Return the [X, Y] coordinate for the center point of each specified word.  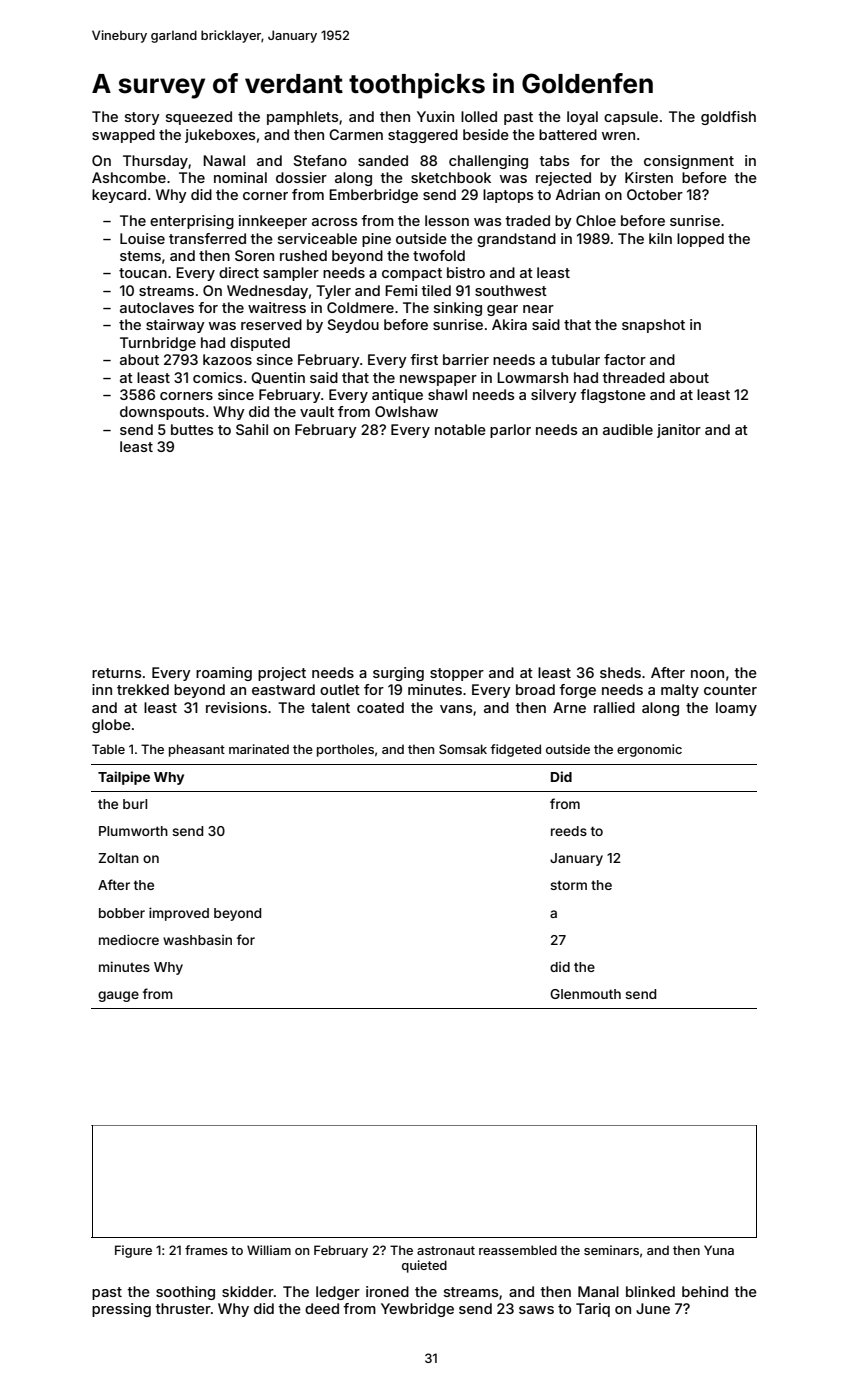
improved [179, 914]
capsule [631, 118]
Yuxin [435, 116]
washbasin [197, 940]
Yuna [719, 1250]
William [269, 1250]
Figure [133, 1251]
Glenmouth [585, 994]
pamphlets [303, 118]
